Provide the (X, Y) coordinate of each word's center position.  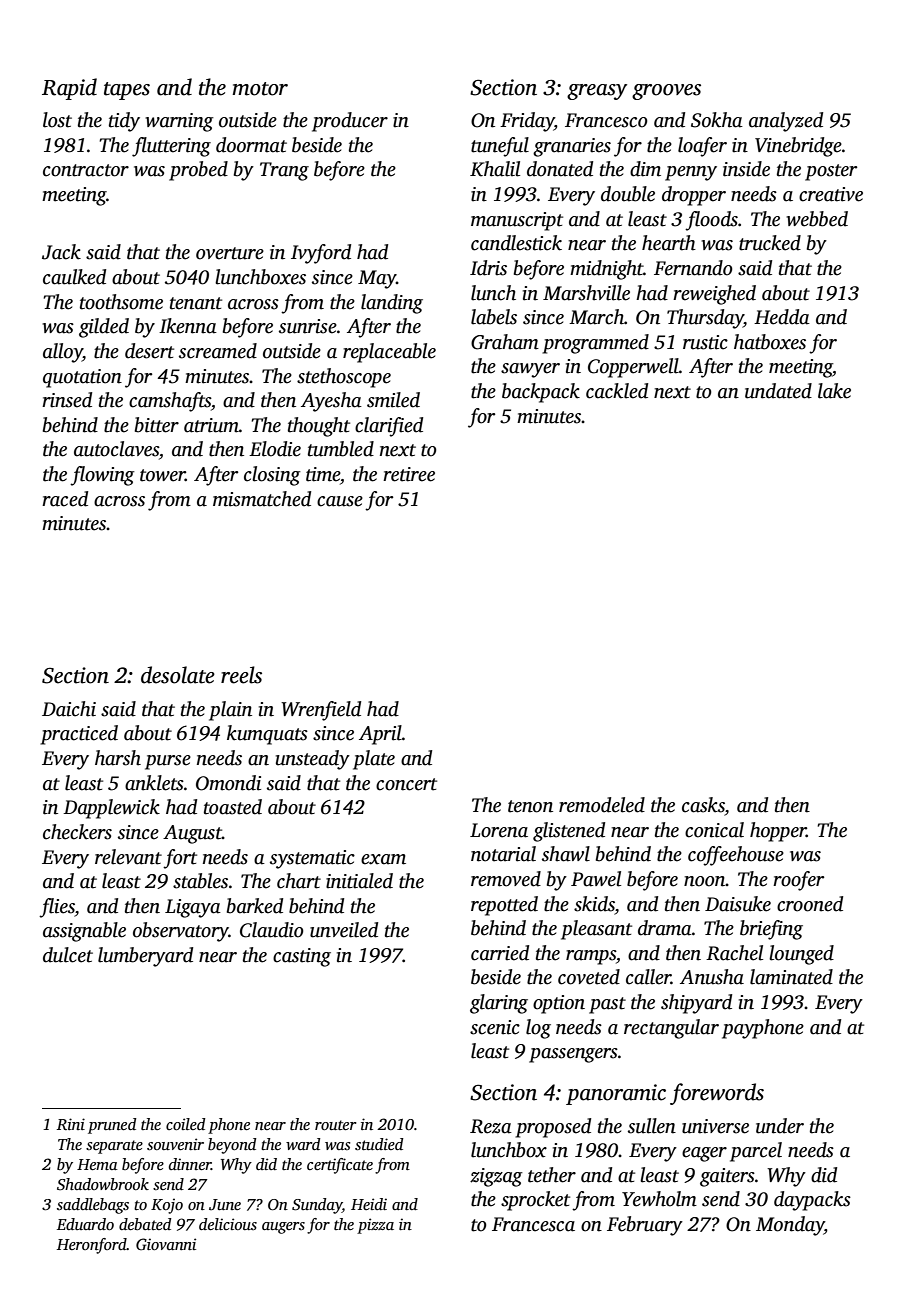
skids (594, 904)
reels (241, 675)
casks (703, 805)
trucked (770, 243)
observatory (181, 932)
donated (560, 169)
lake (834, 391)
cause (340, 501)
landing (392, 304)
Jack (61, 252)
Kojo (167, 1206)
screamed (218, 351)
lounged (801, 955)
